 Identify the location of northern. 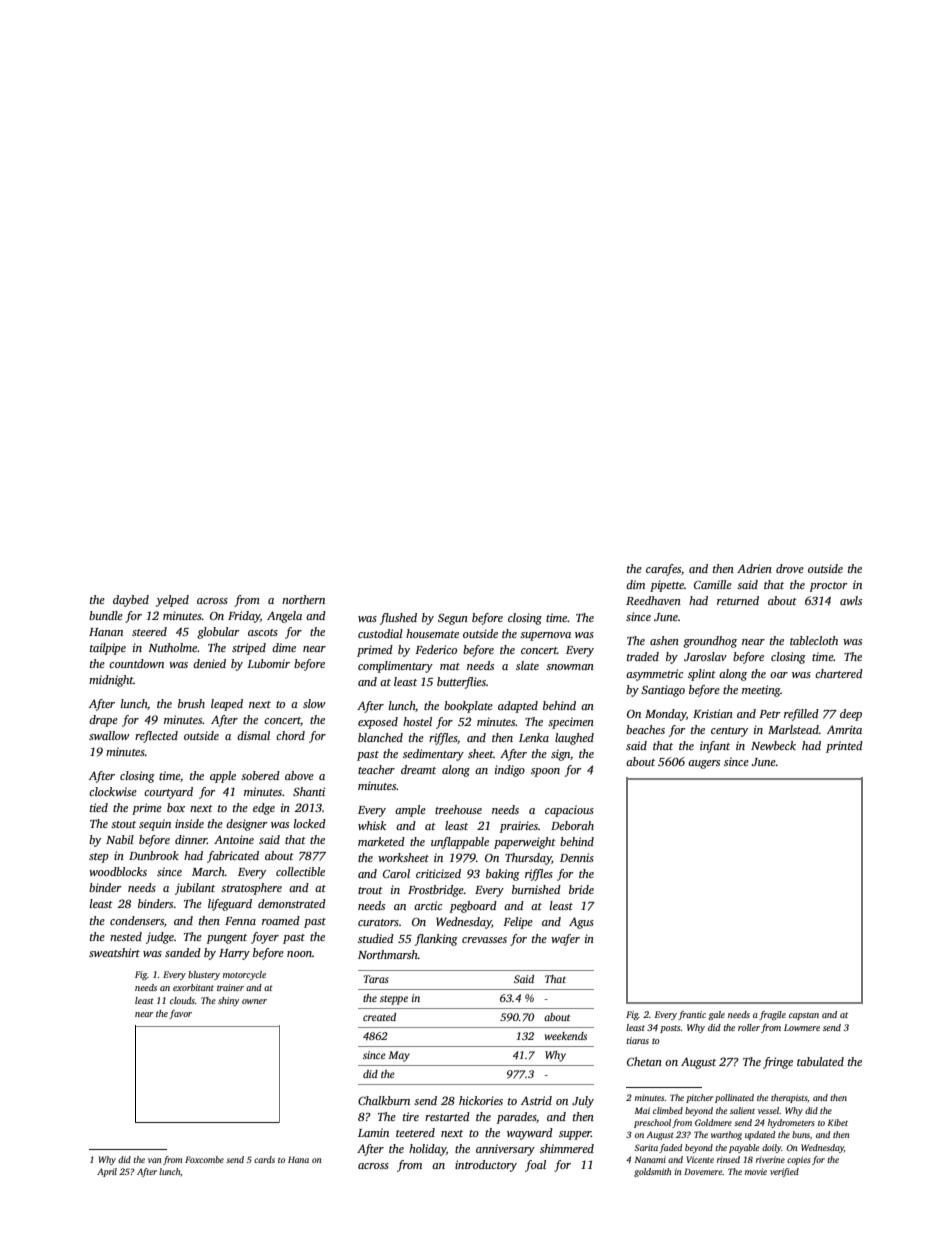
(303, 599).
